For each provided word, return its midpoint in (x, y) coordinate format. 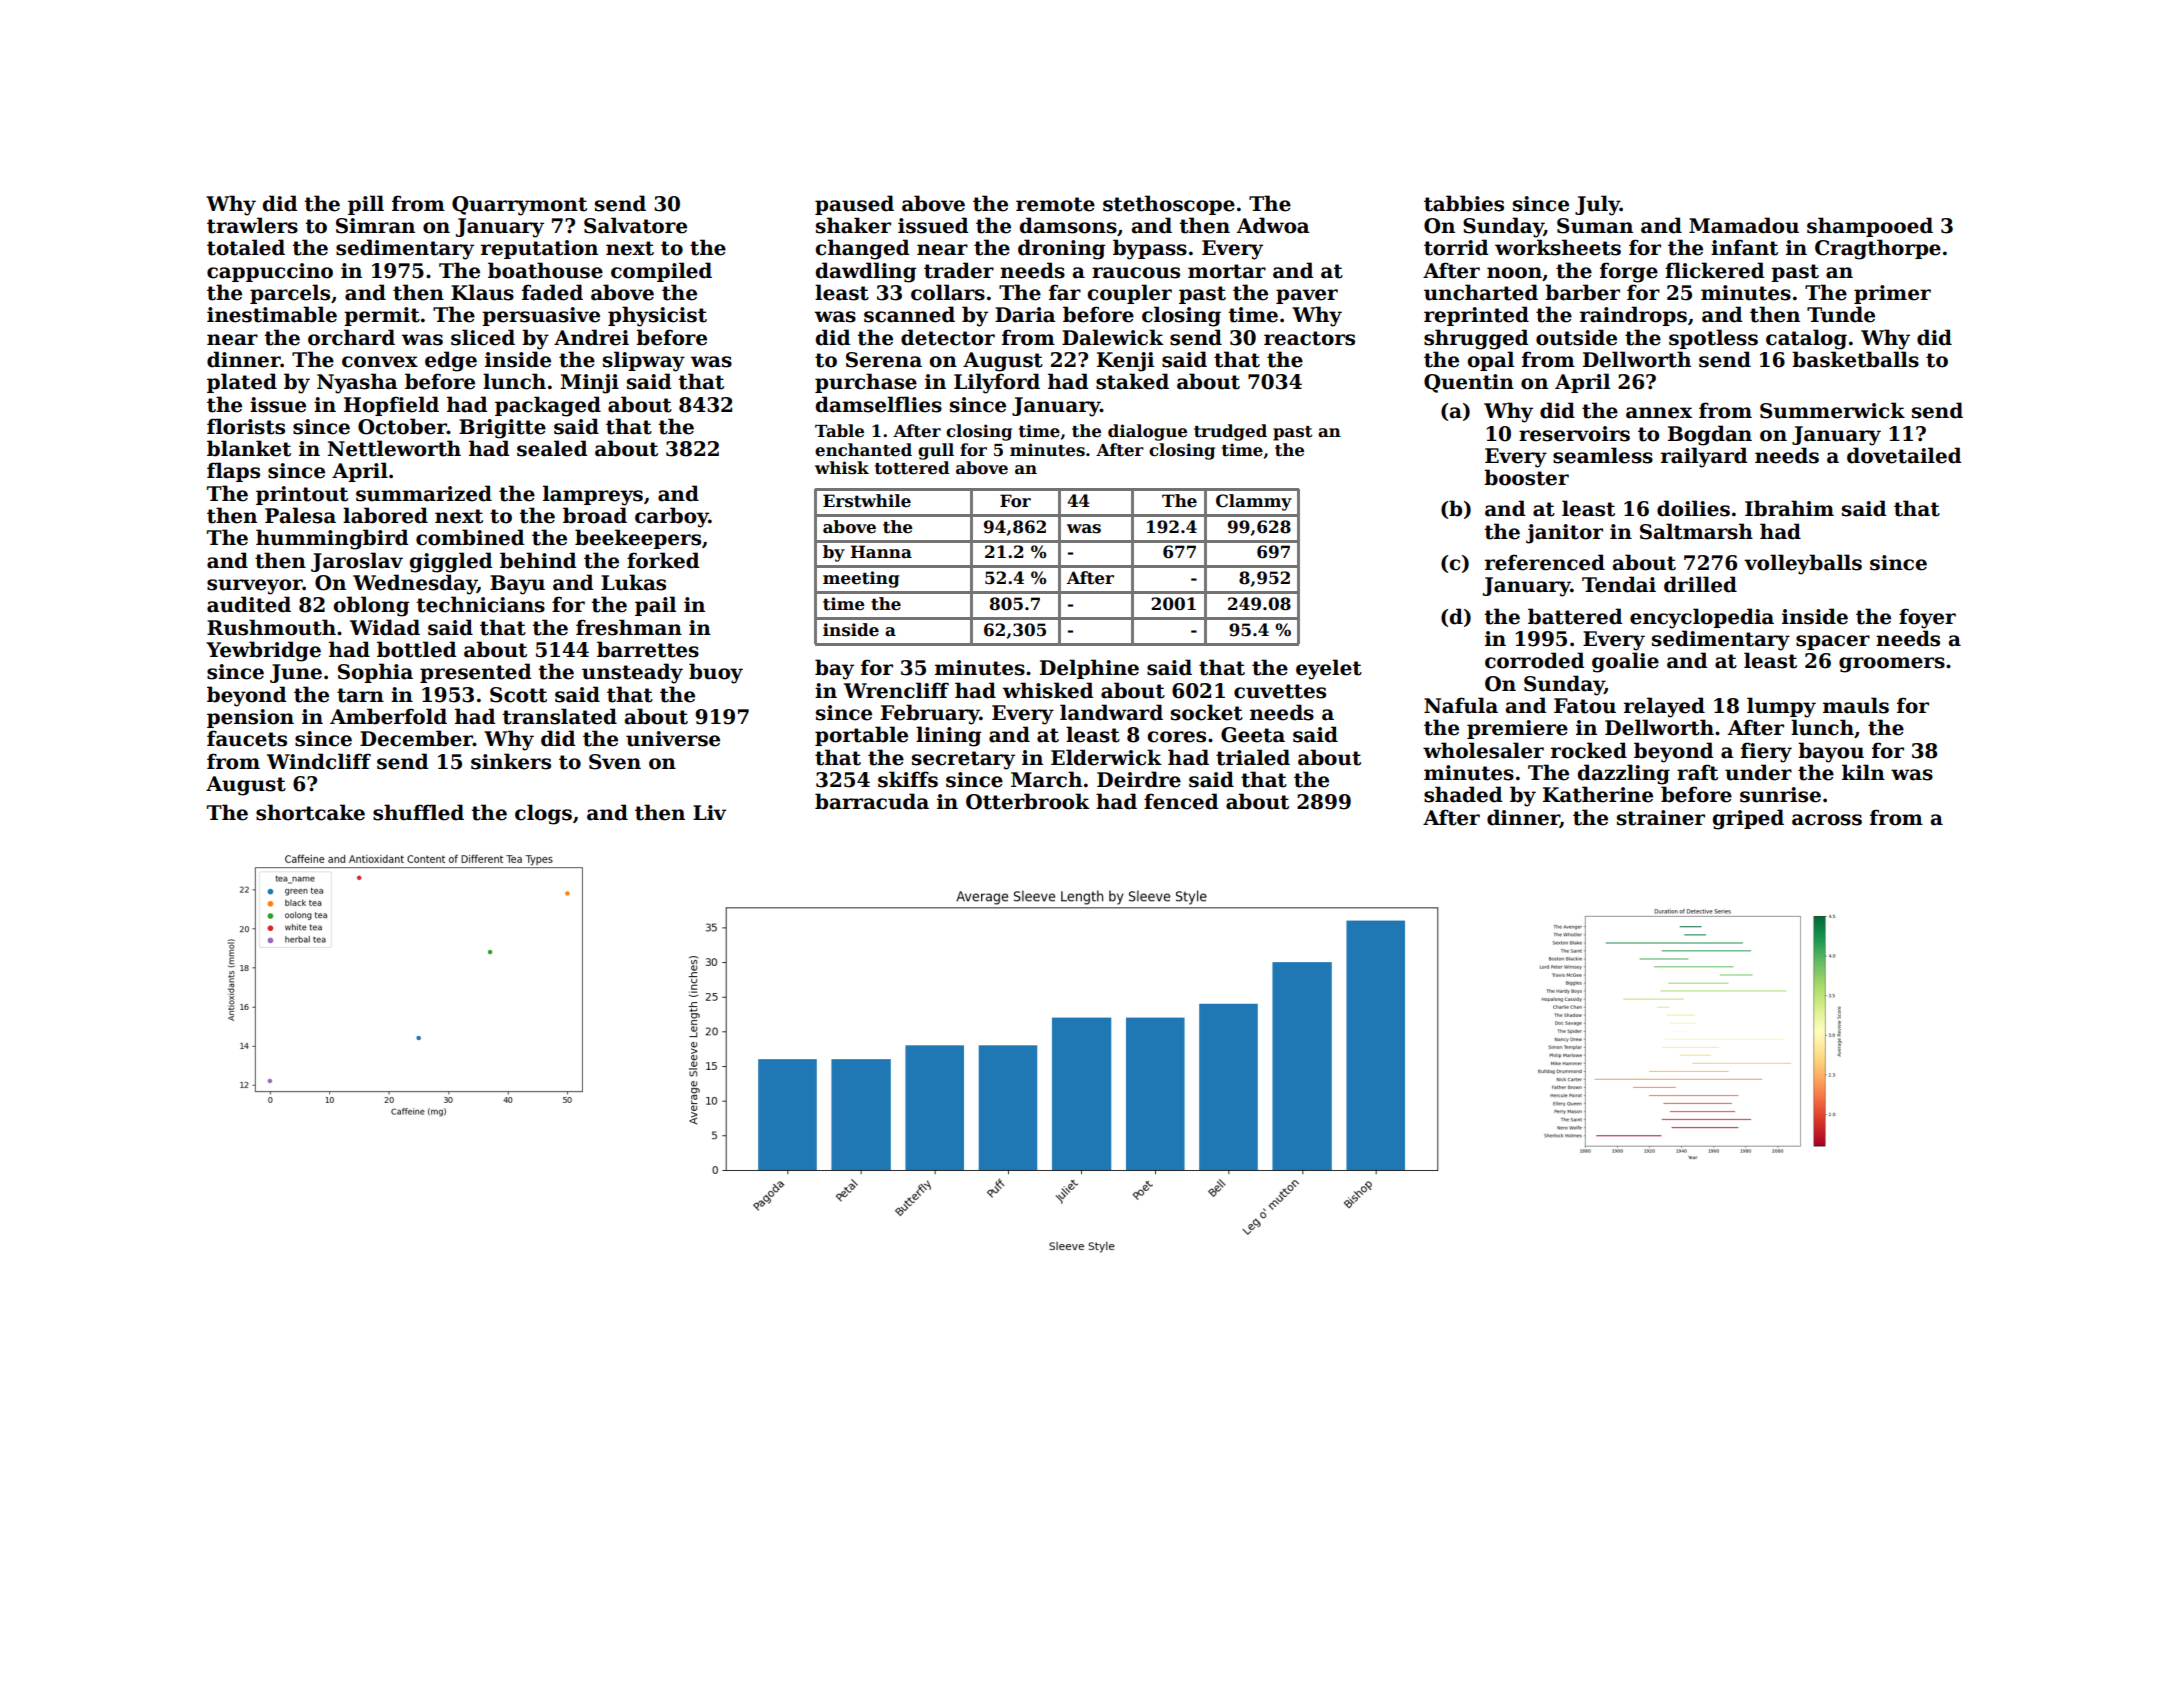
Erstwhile (867, 501)
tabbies (1464, 203)
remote (1055, 204)
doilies (1693, 508)
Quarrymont (519, 206)
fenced (1181, 801)
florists (246, 426)
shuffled (418, 812)
